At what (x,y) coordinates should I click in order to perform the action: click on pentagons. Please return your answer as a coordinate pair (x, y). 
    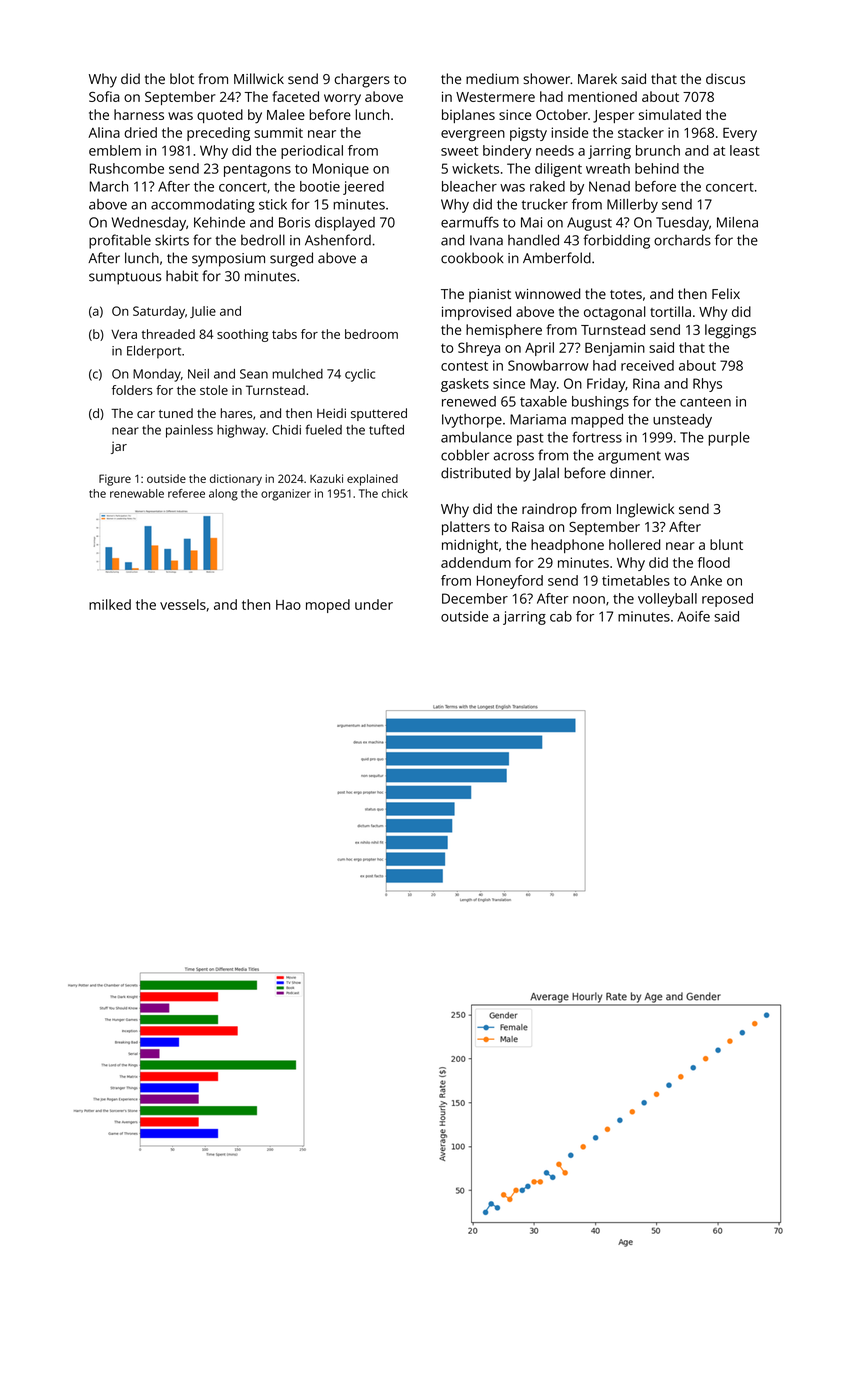
    Looking at the image, I should click on (257, 170).
